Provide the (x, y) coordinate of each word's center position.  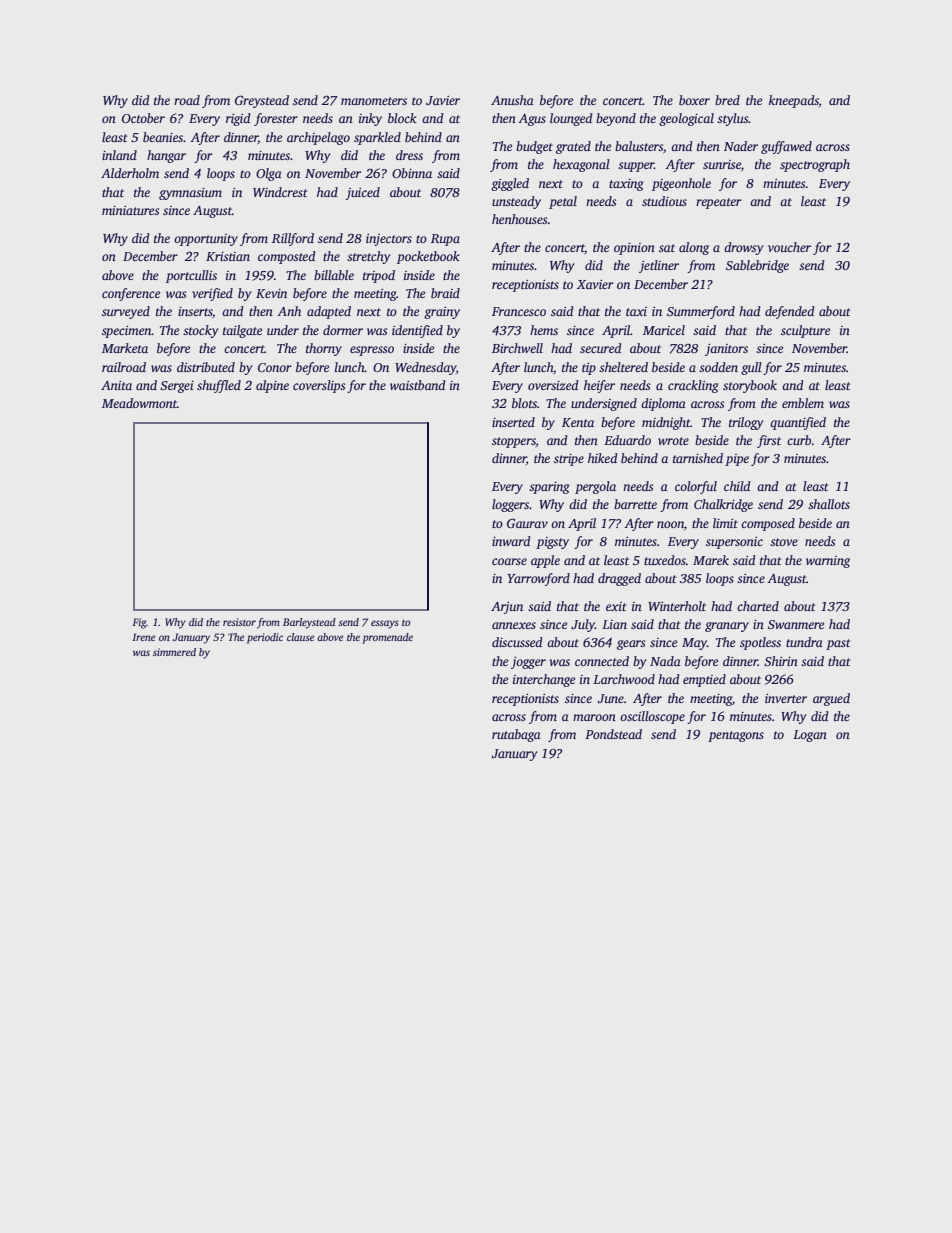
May (694, 644)
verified (212, 294)
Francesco (519, 311)
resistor (239, 622)
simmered (174, 652)
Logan (810, 736)
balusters (639, 146)
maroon (594, 717)
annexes (514, 625)
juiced (362, 193)
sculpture (805, 331)
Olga (269, 174)
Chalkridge (723, 505)
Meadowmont (139, 403)
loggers (510, 505)
